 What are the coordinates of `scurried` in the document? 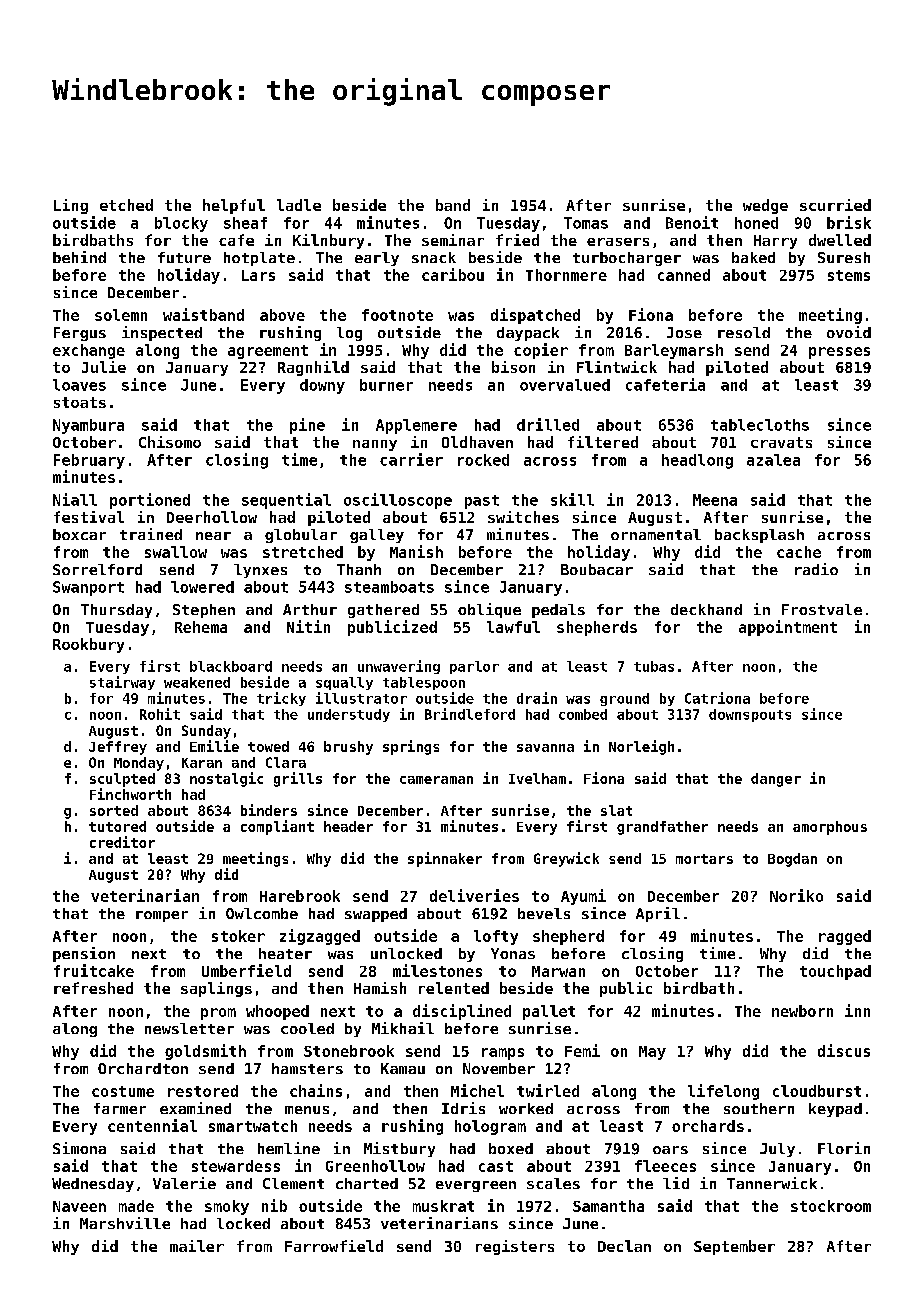 It's located at (835, 205).
